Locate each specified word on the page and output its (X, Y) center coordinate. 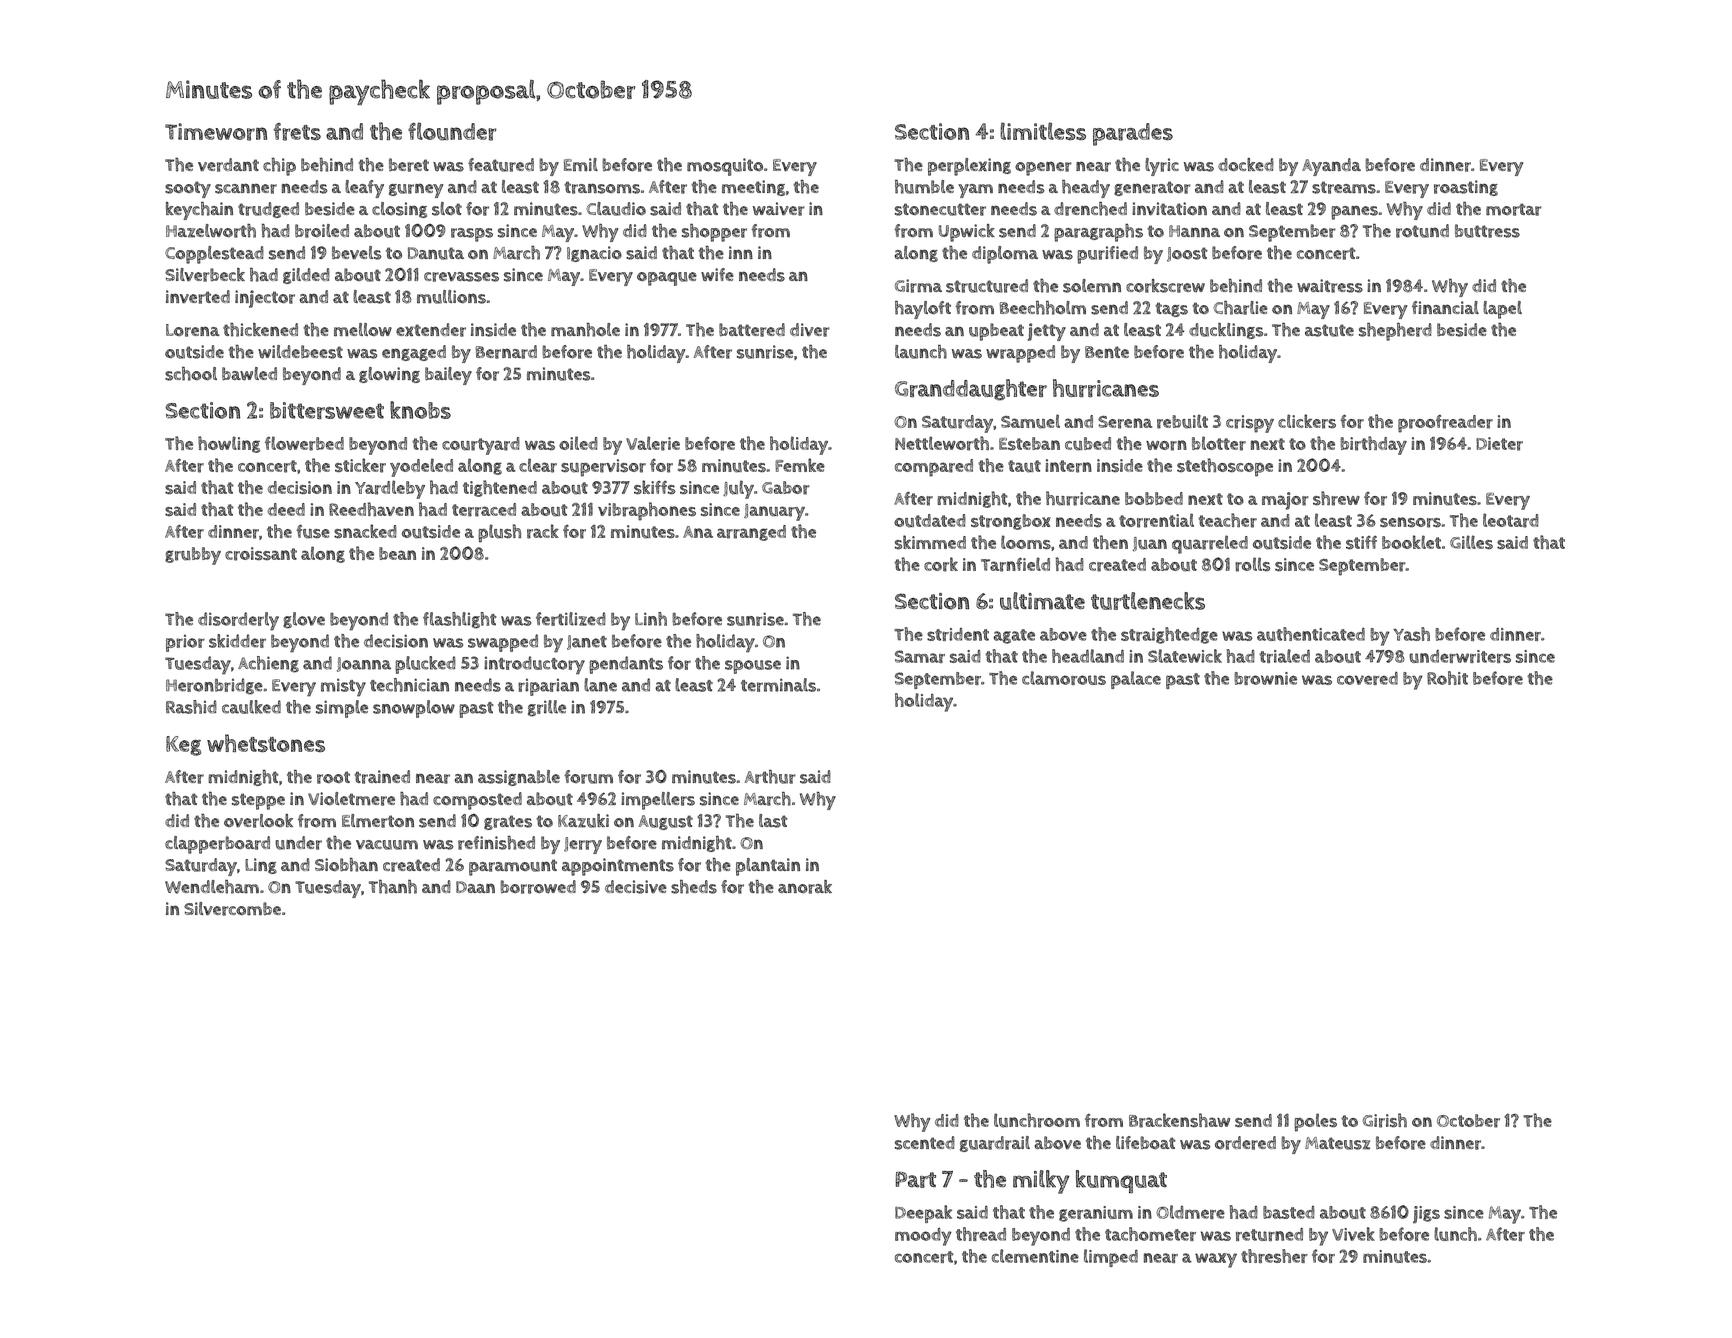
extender (431, 330)
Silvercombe (232, 909)
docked (1246, 164)
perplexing (969, 167)
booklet (1411, 542)
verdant (228, 165)
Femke (800, 465)
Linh (651, 619)
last (773, 821)
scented (925, 1143)
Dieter (1499, 444)
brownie (1265, 678)
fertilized (571, 619)
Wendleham (212, 887)
